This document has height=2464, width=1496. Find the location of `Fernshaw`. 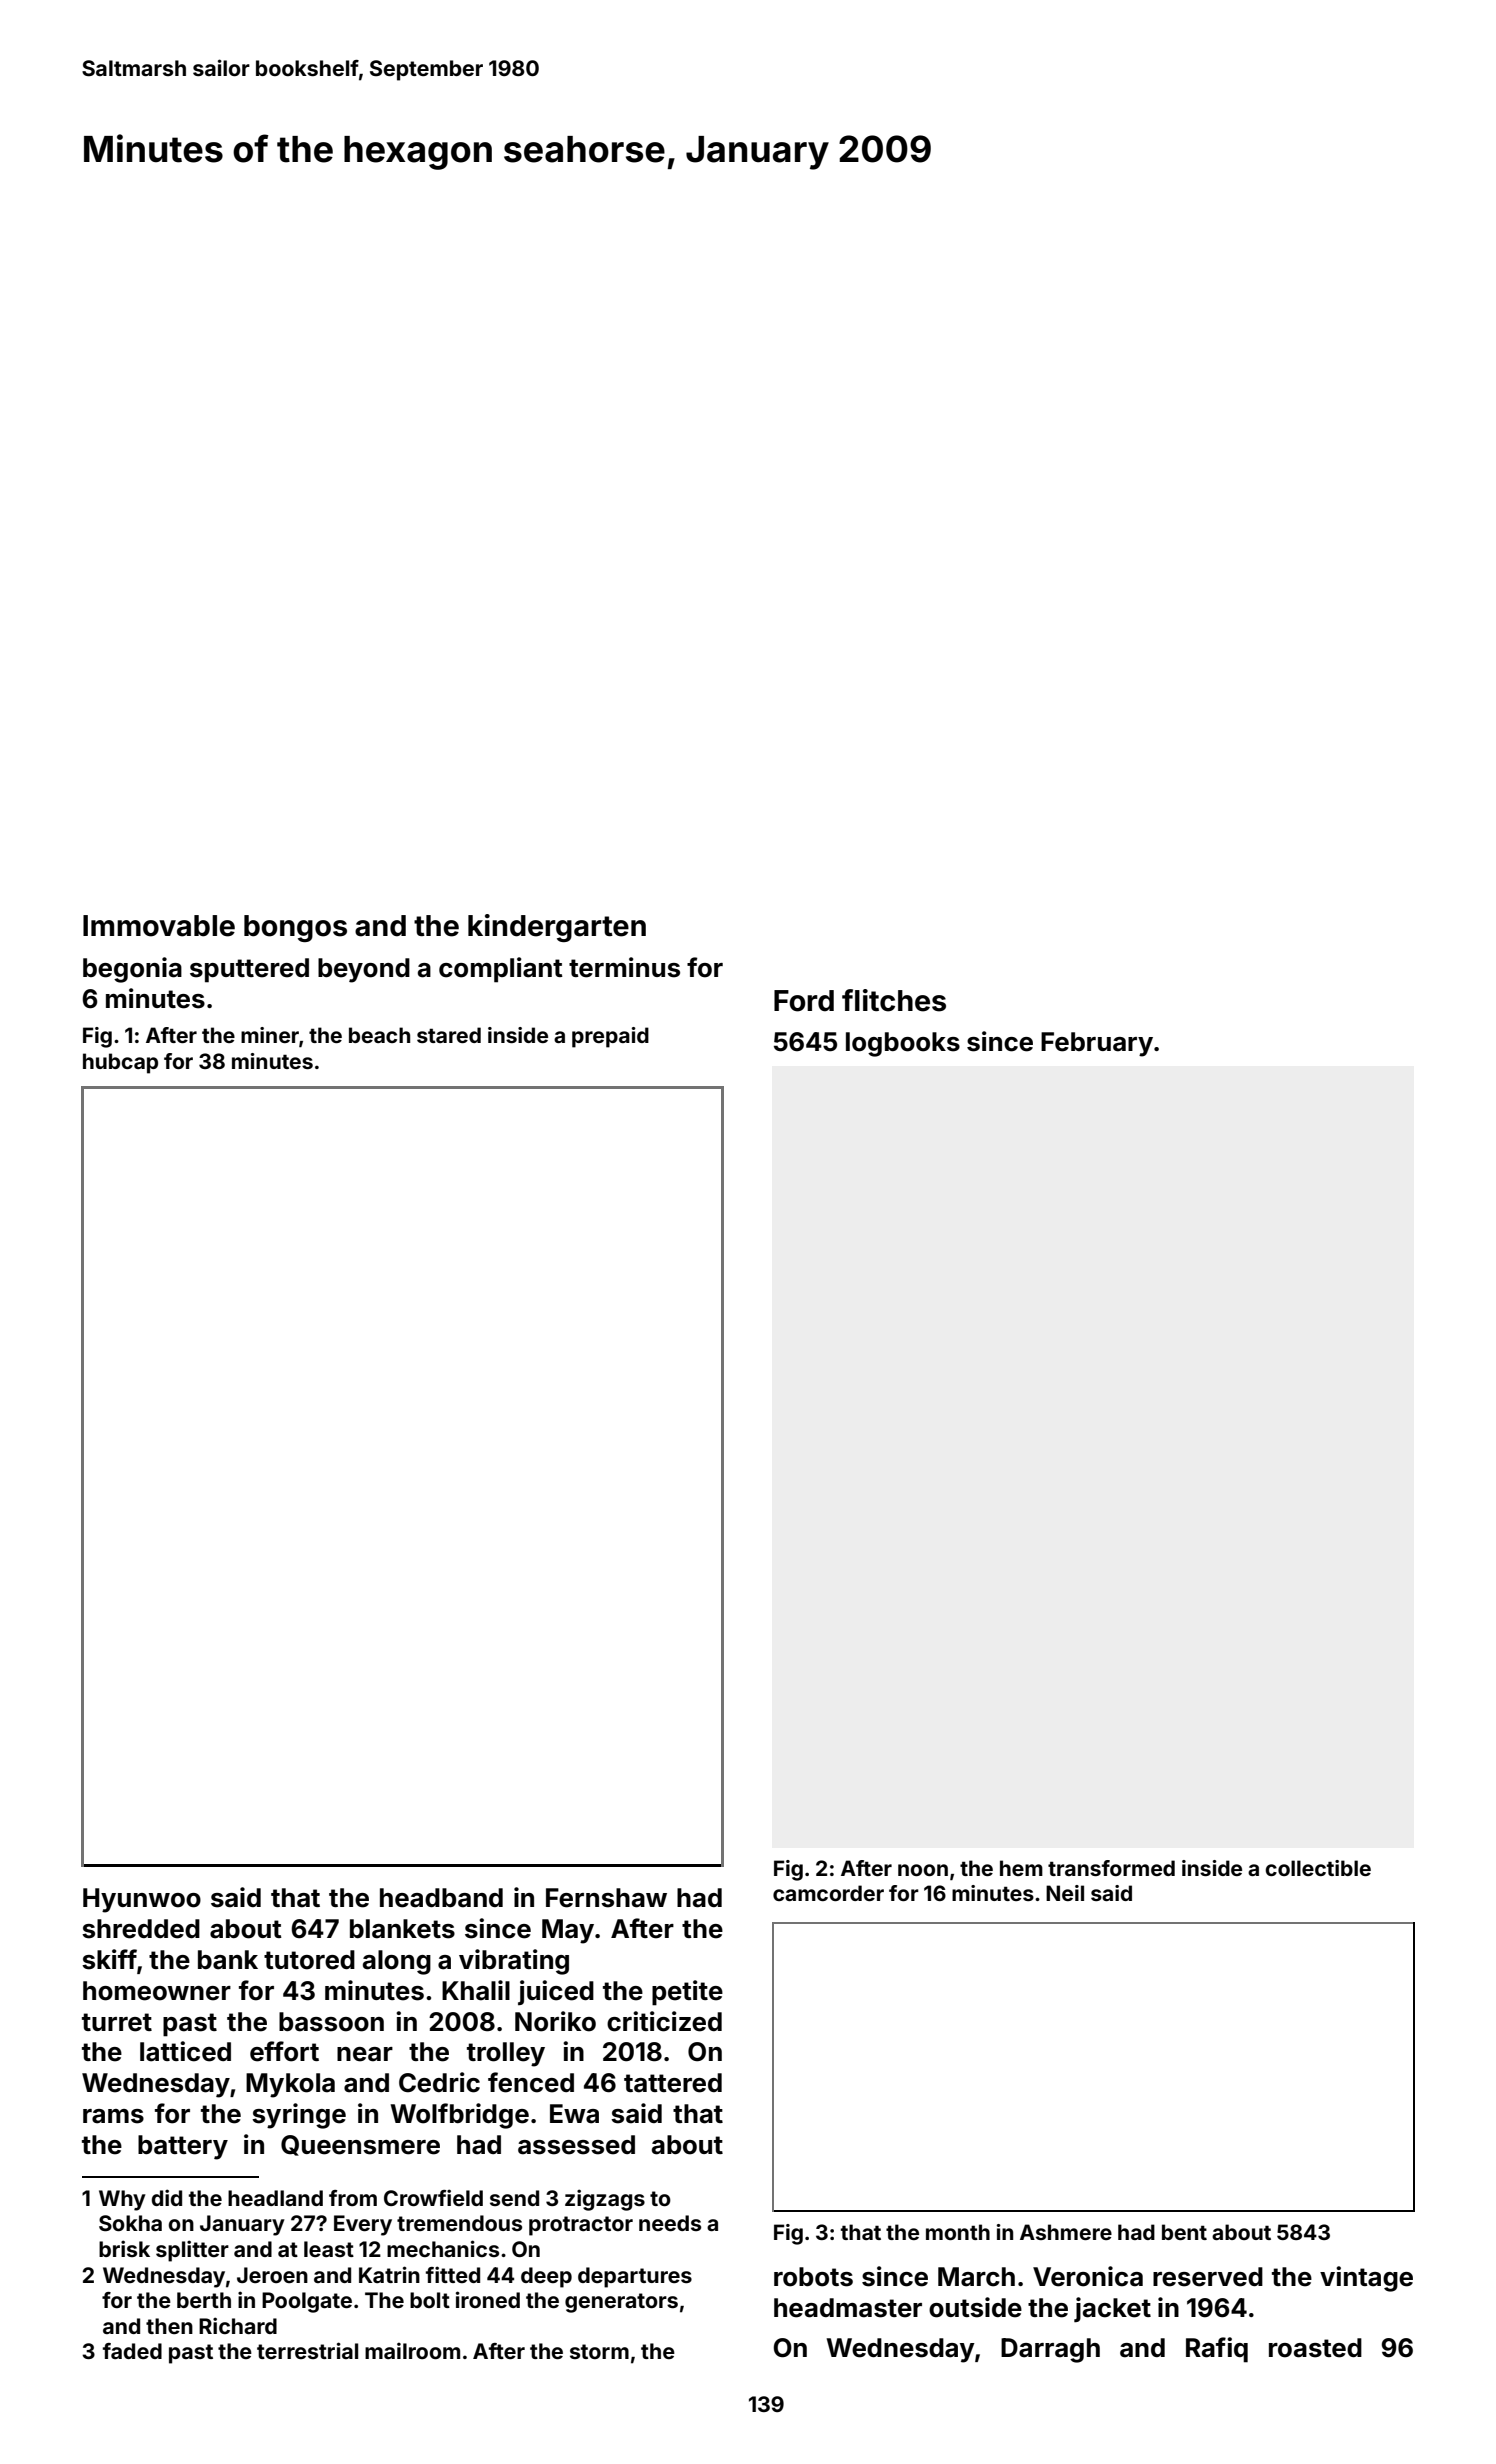

Fernshaw is located at coordinates (606, 1898).
